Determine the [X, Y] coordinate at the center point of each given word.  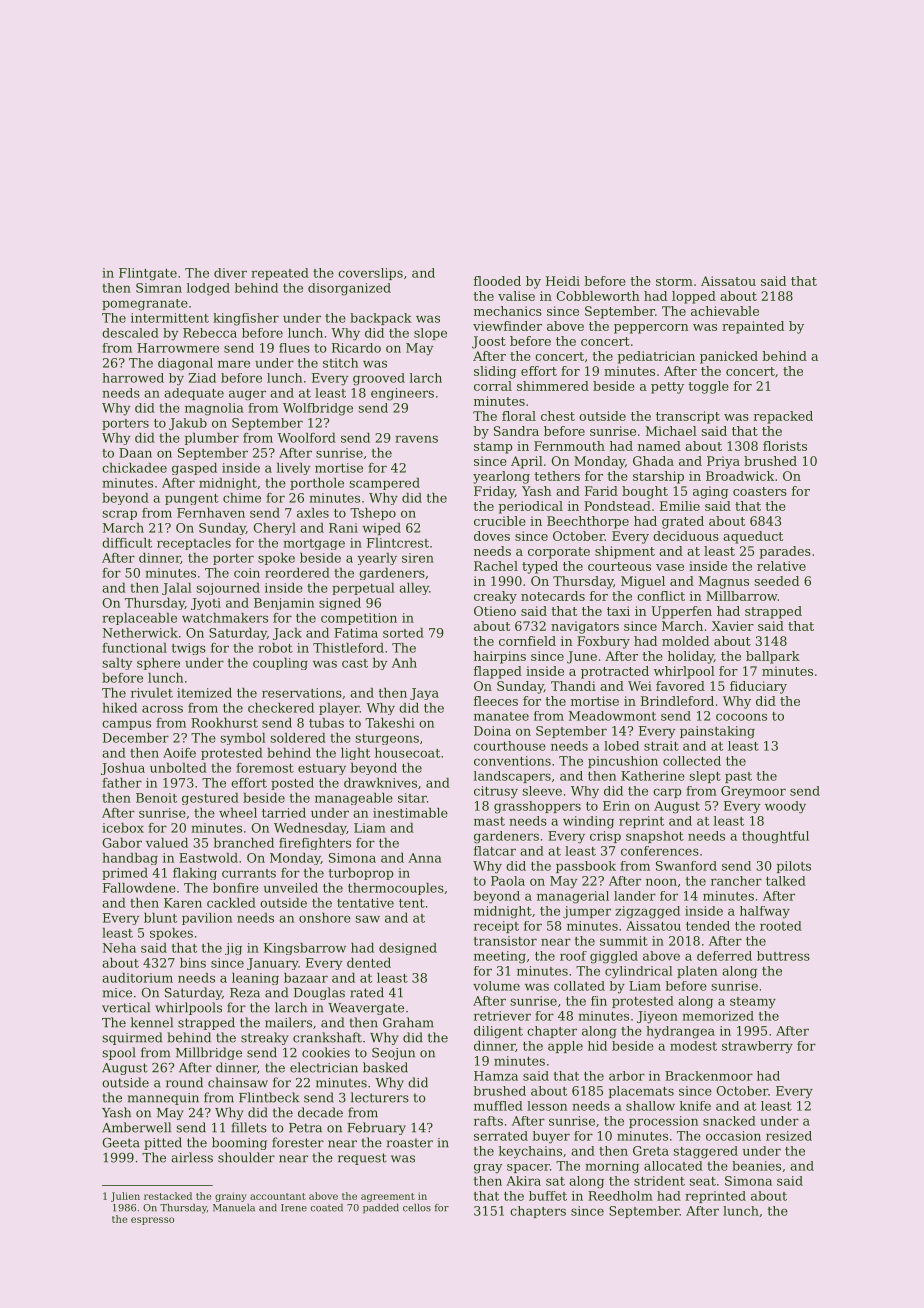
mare [234, 364]
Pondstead [617, 506]
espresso [152, 1221]
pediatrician [656, 357]
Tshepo [373, 514]
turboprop [361, 874]
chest [558, 416]
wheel [238, 813]
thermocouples [396, 889]
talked [786, 881]
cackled [231, 903]
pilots [794, 867]
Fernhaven [211, 513]
